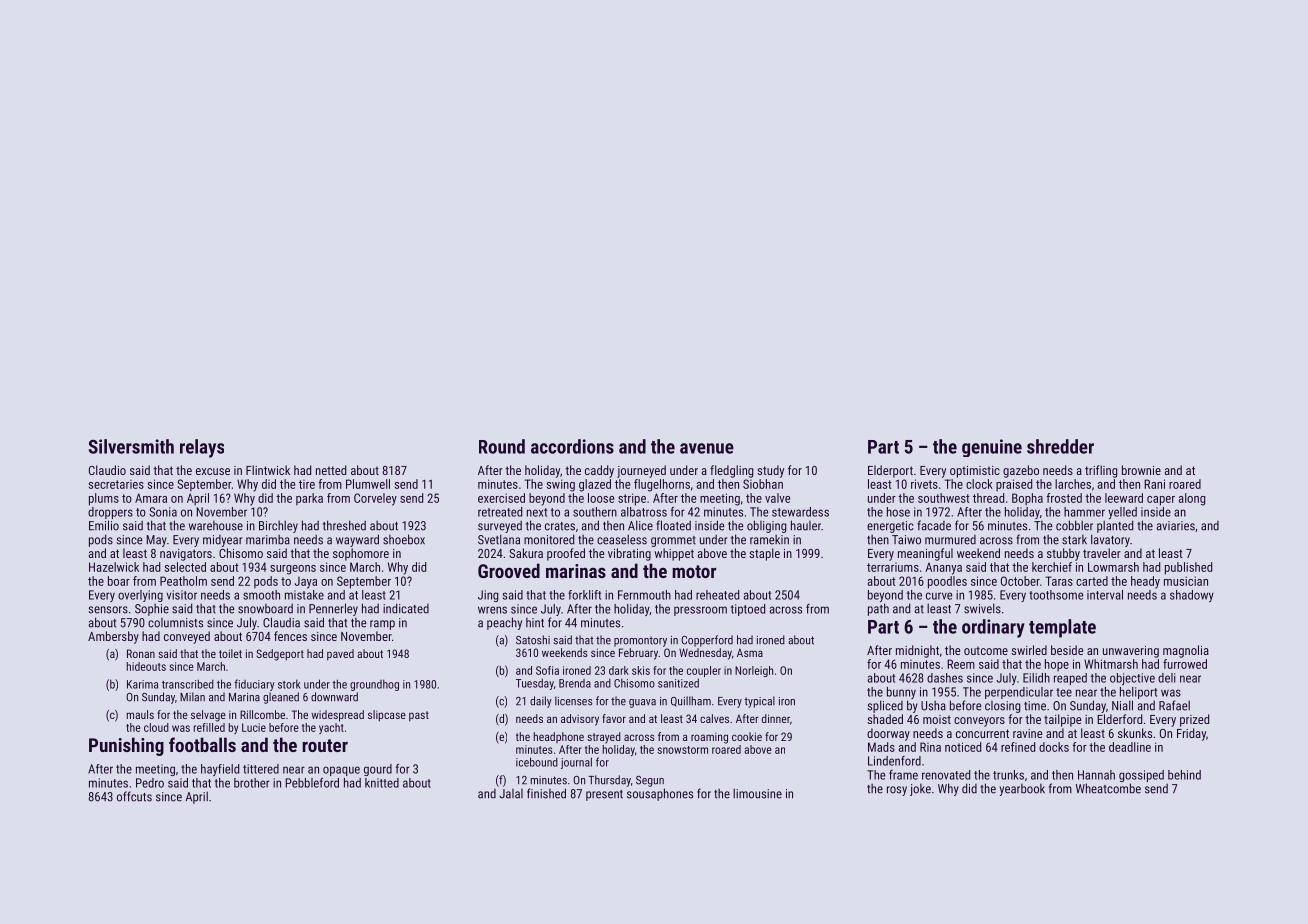 The height and width of the page is (924, 1308). Describe the element at coordinates (572, 446) in the page. I see `accordions` at that location.
